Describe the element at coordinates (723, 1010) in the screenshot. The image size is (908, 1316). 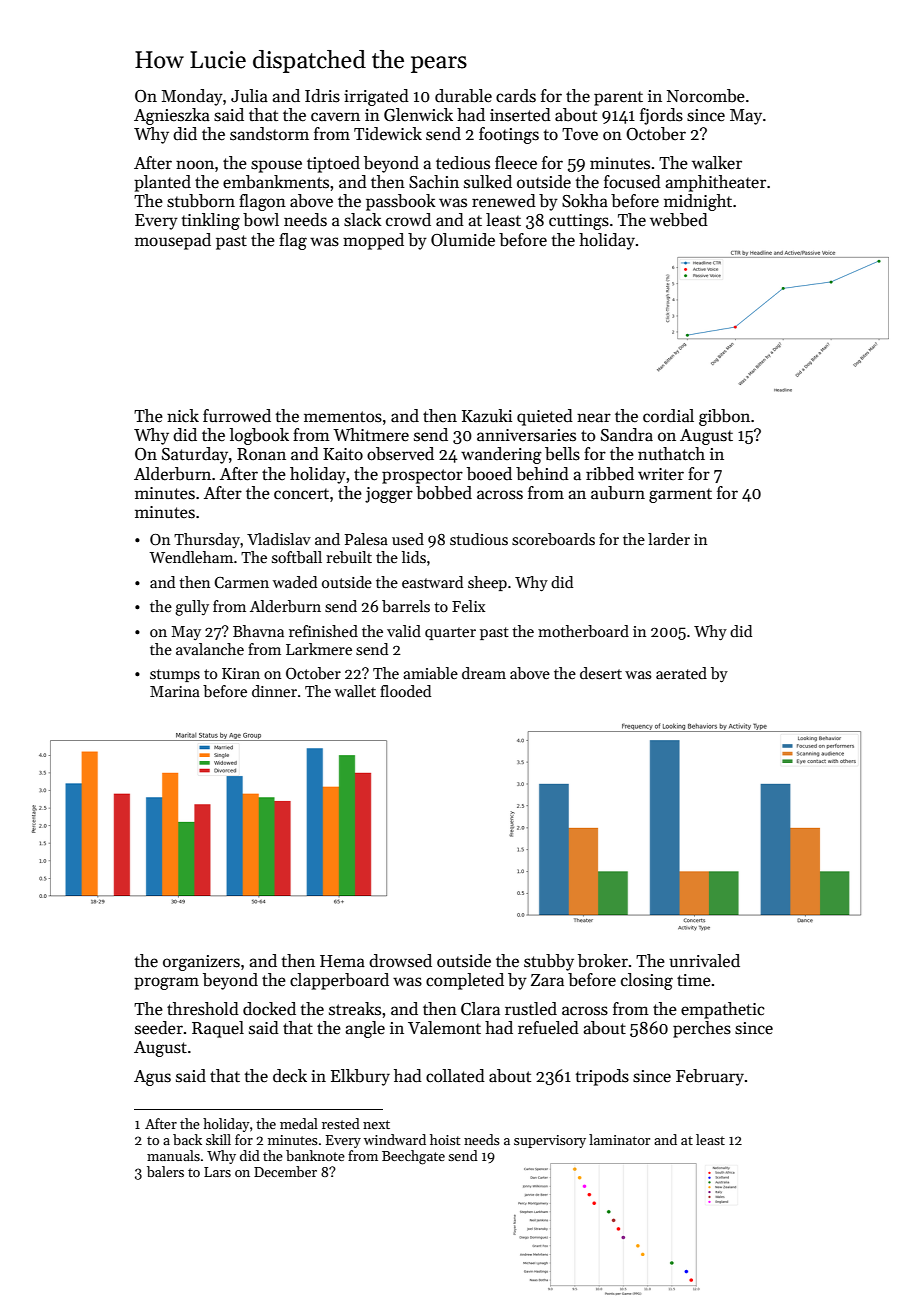
I see `empathetic` at that location.
